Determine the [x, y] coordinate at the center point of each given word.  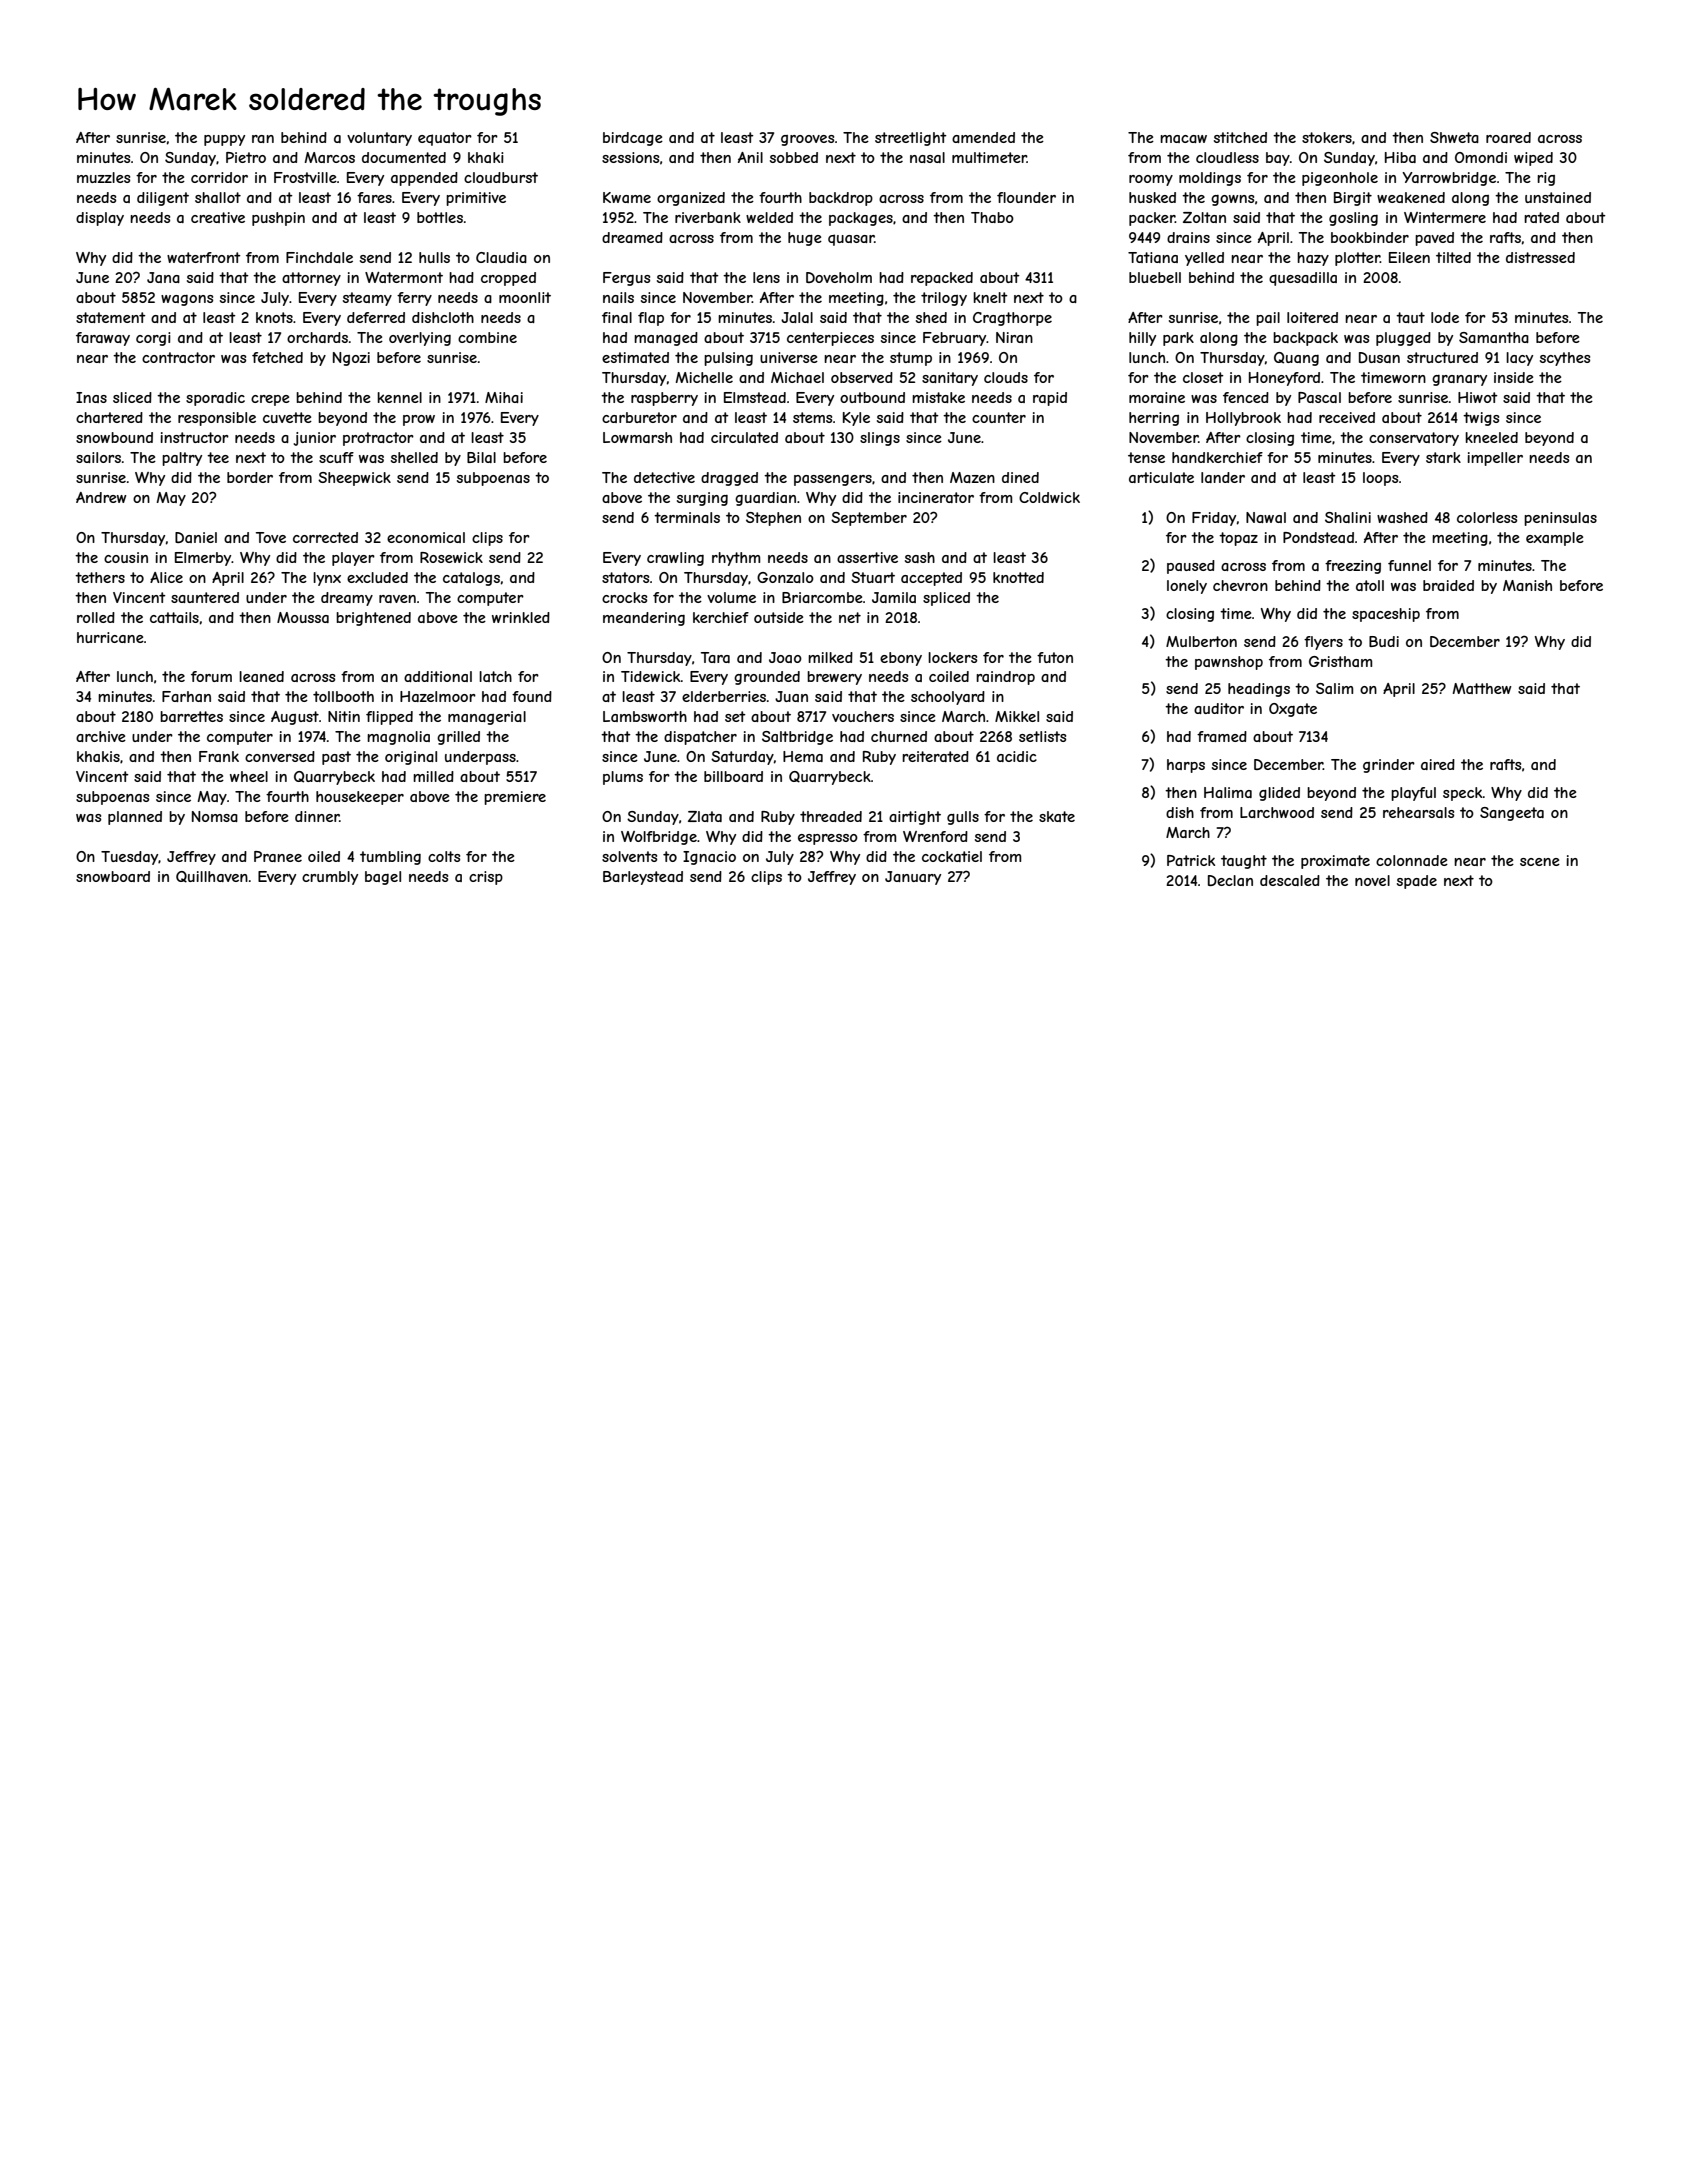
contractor [178, 357]
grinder [1389, 766]
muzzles [103, 177]
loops [1380, 479]
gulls [963, 818]
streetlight [911, 139]
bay [1278, 159]
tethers [100, 577]
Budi [1384, 641]
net [850, 617]
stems [812, 417]
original [411, 758]
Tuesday [129, 858]
